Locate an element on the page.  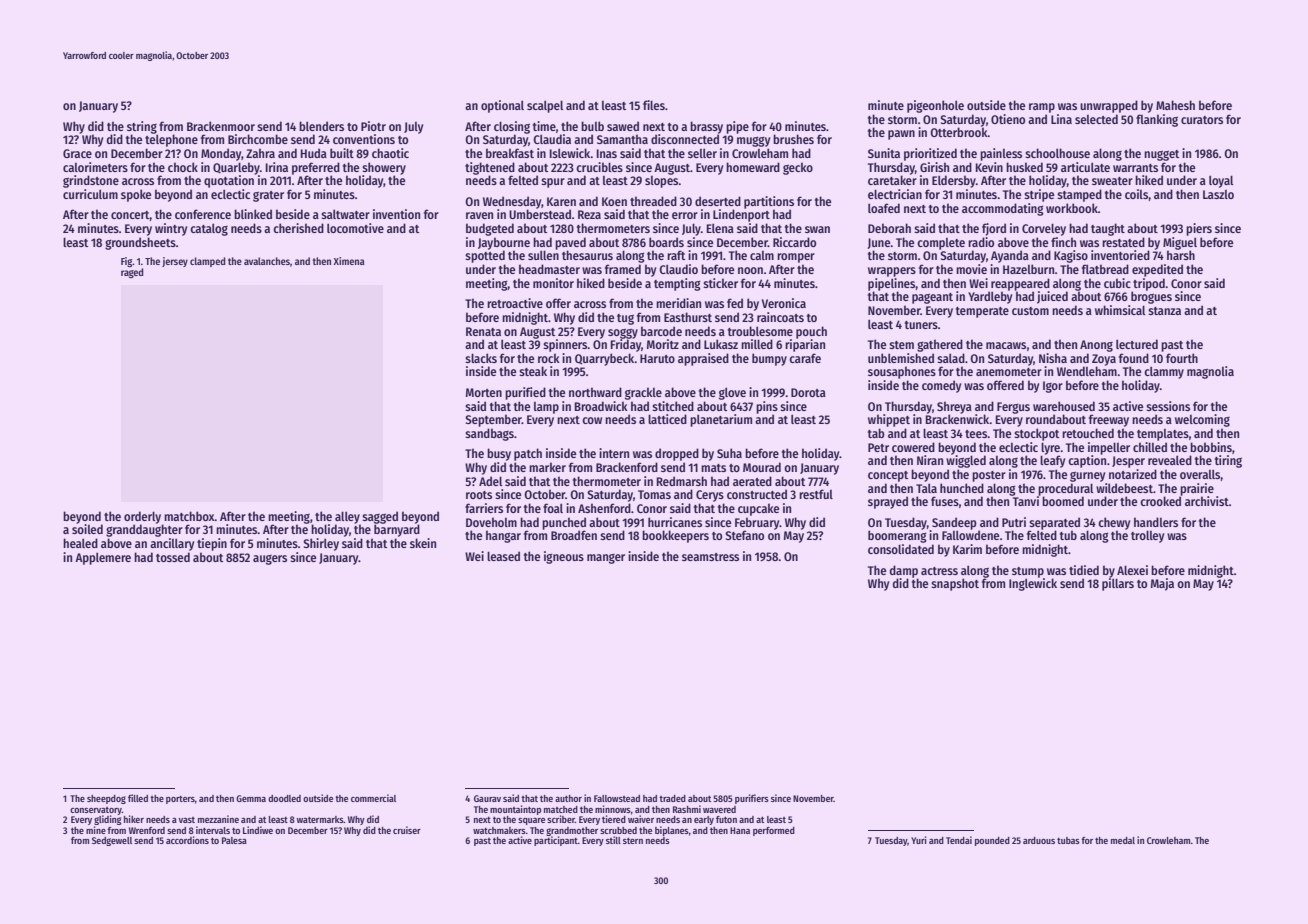
manger is located at coordinates (606, 559).
